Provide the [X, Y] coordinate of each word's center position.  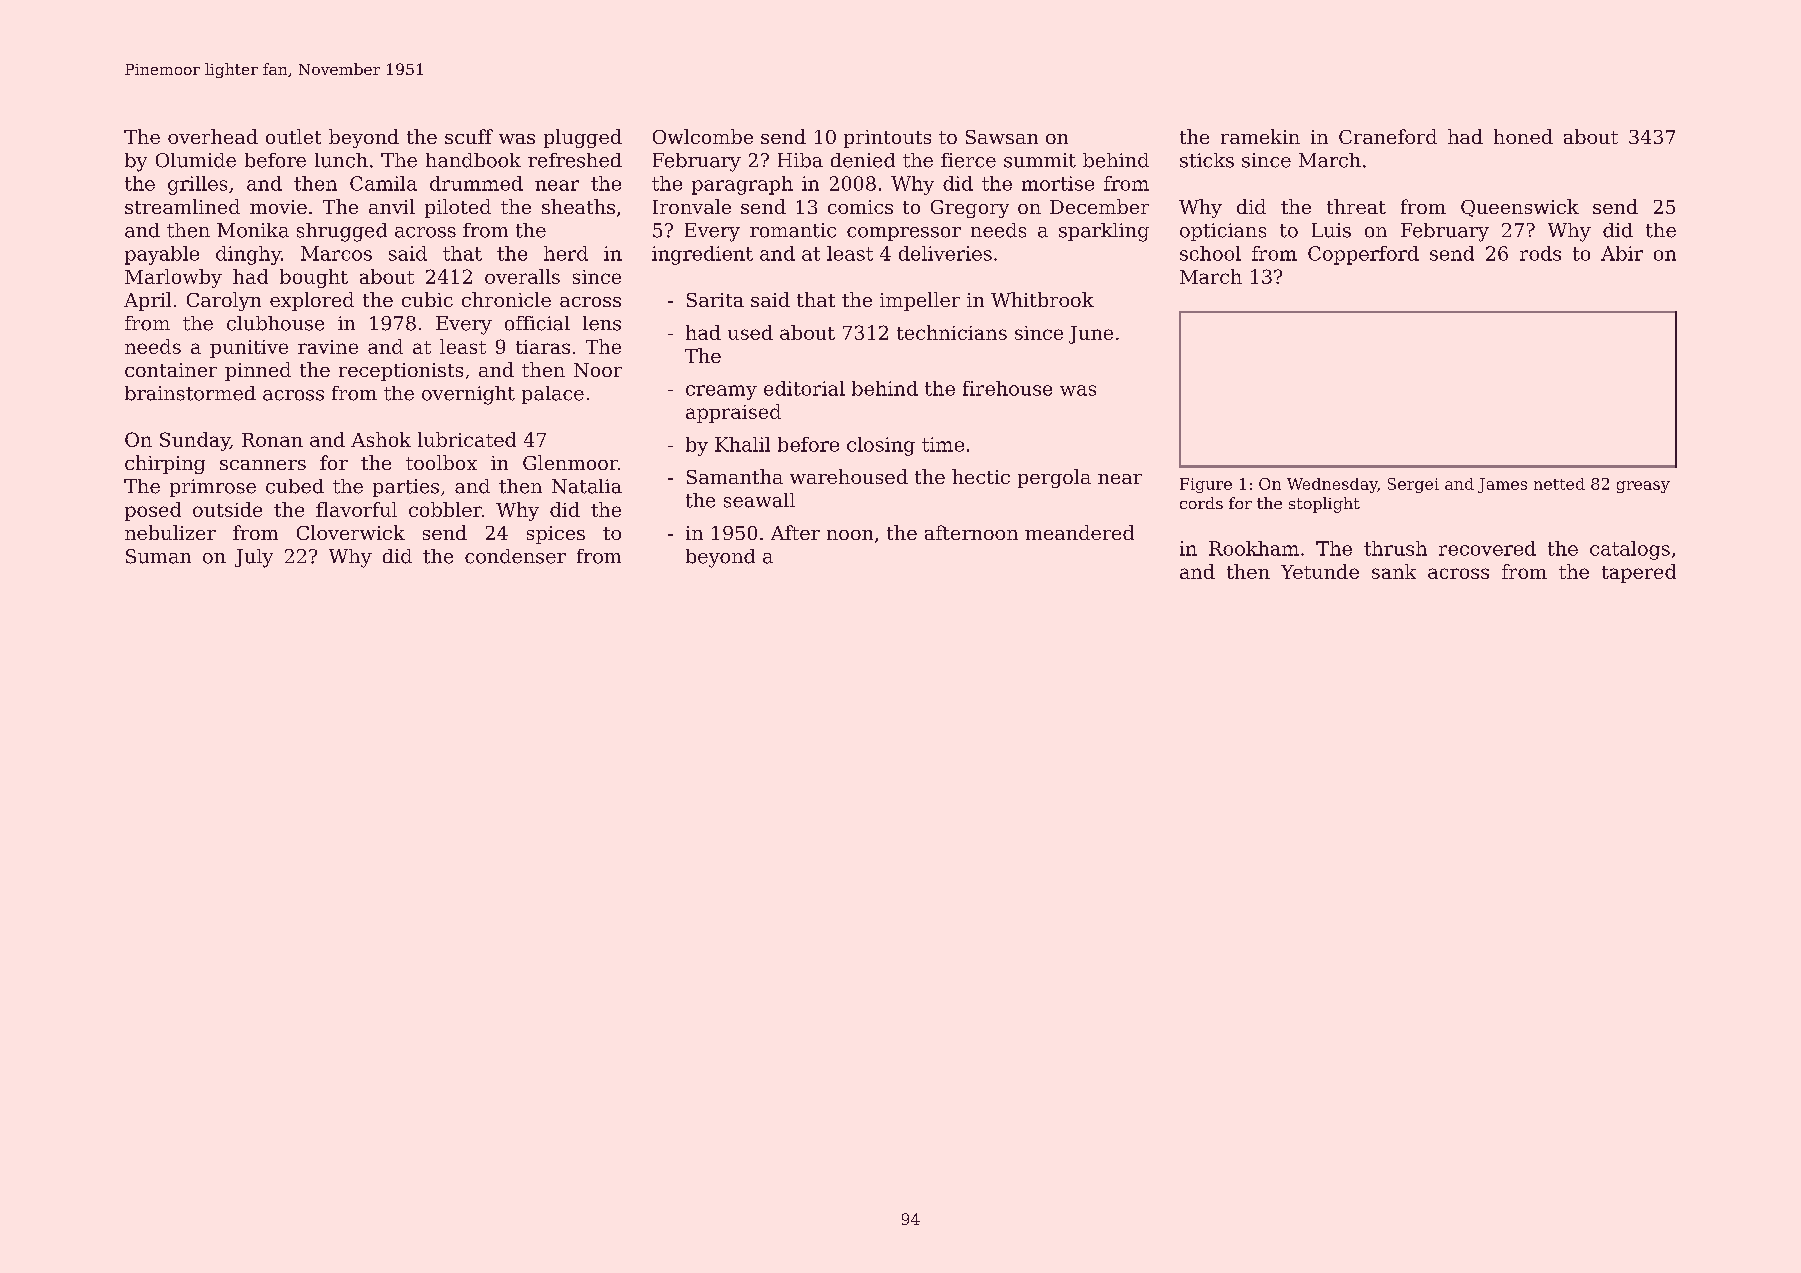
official [537, 323]
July [254, 558]
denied [863, 160]
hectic [981, 476]
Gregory [970, 209]
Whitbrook [1042, 299]
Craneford [1388, 136]
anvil [392, 206]
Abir [1622, 253]
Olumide [196, 160]
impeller [920, 301]
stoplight [1324, 505]
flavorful [356, 509]
